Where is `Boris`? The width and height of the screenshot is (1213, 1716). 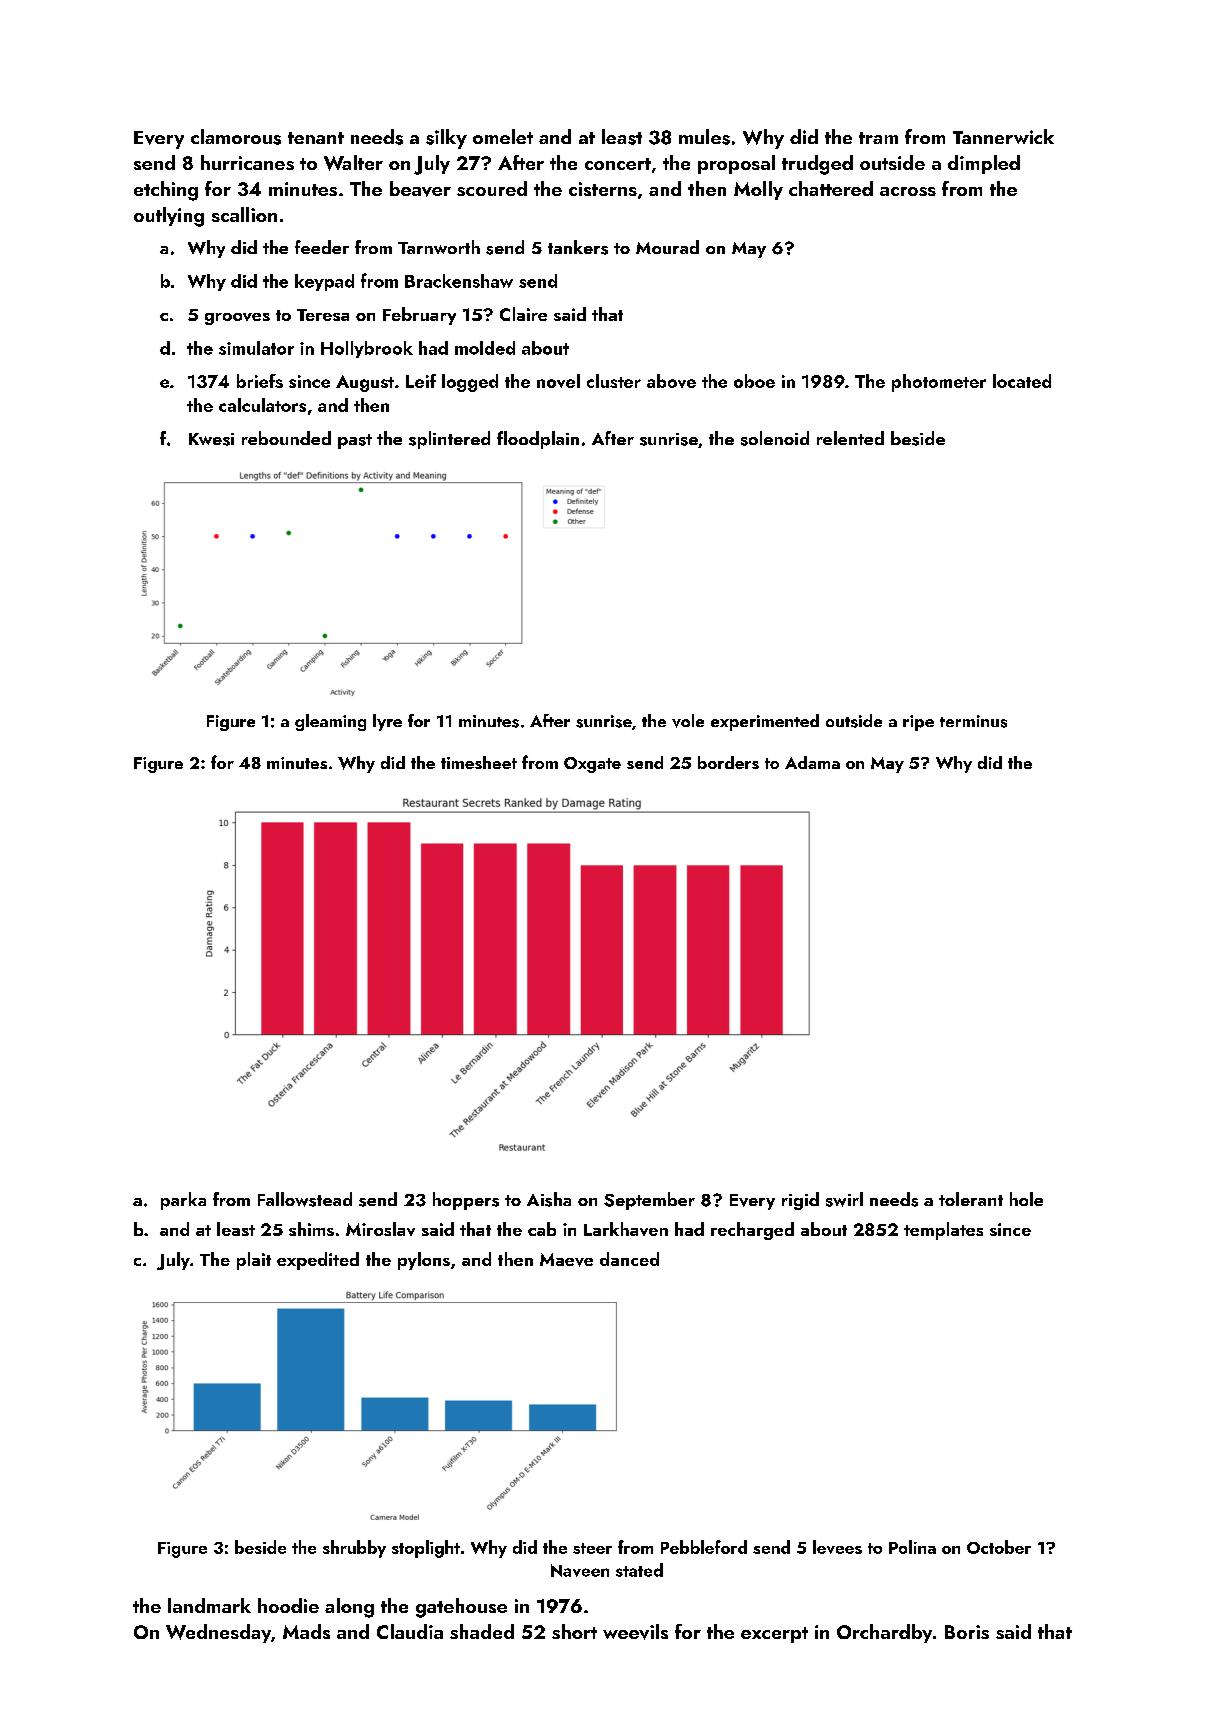
Boris is located at coordinates (967, 1632).
